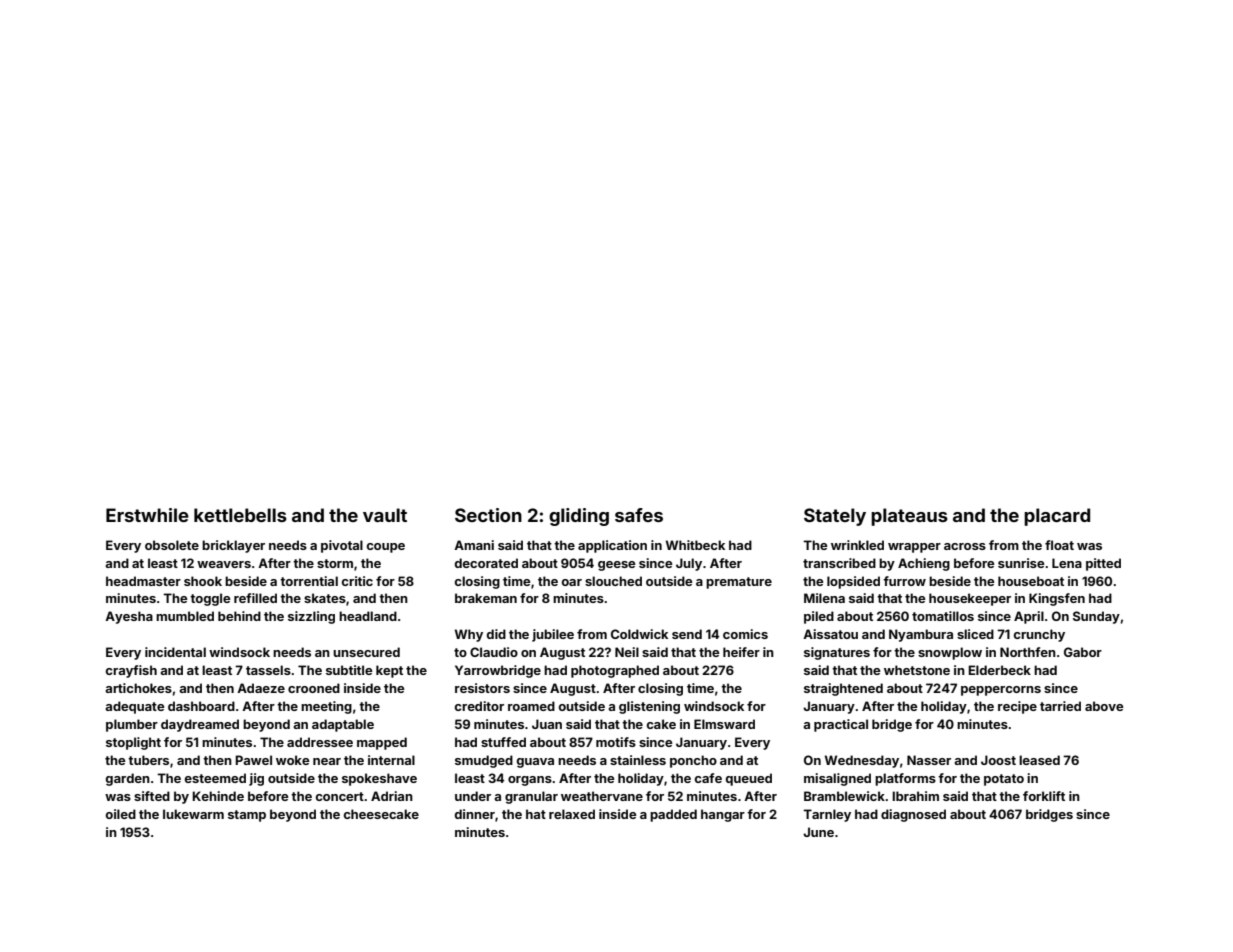  I want to click on stamp, so click(247, 816).
